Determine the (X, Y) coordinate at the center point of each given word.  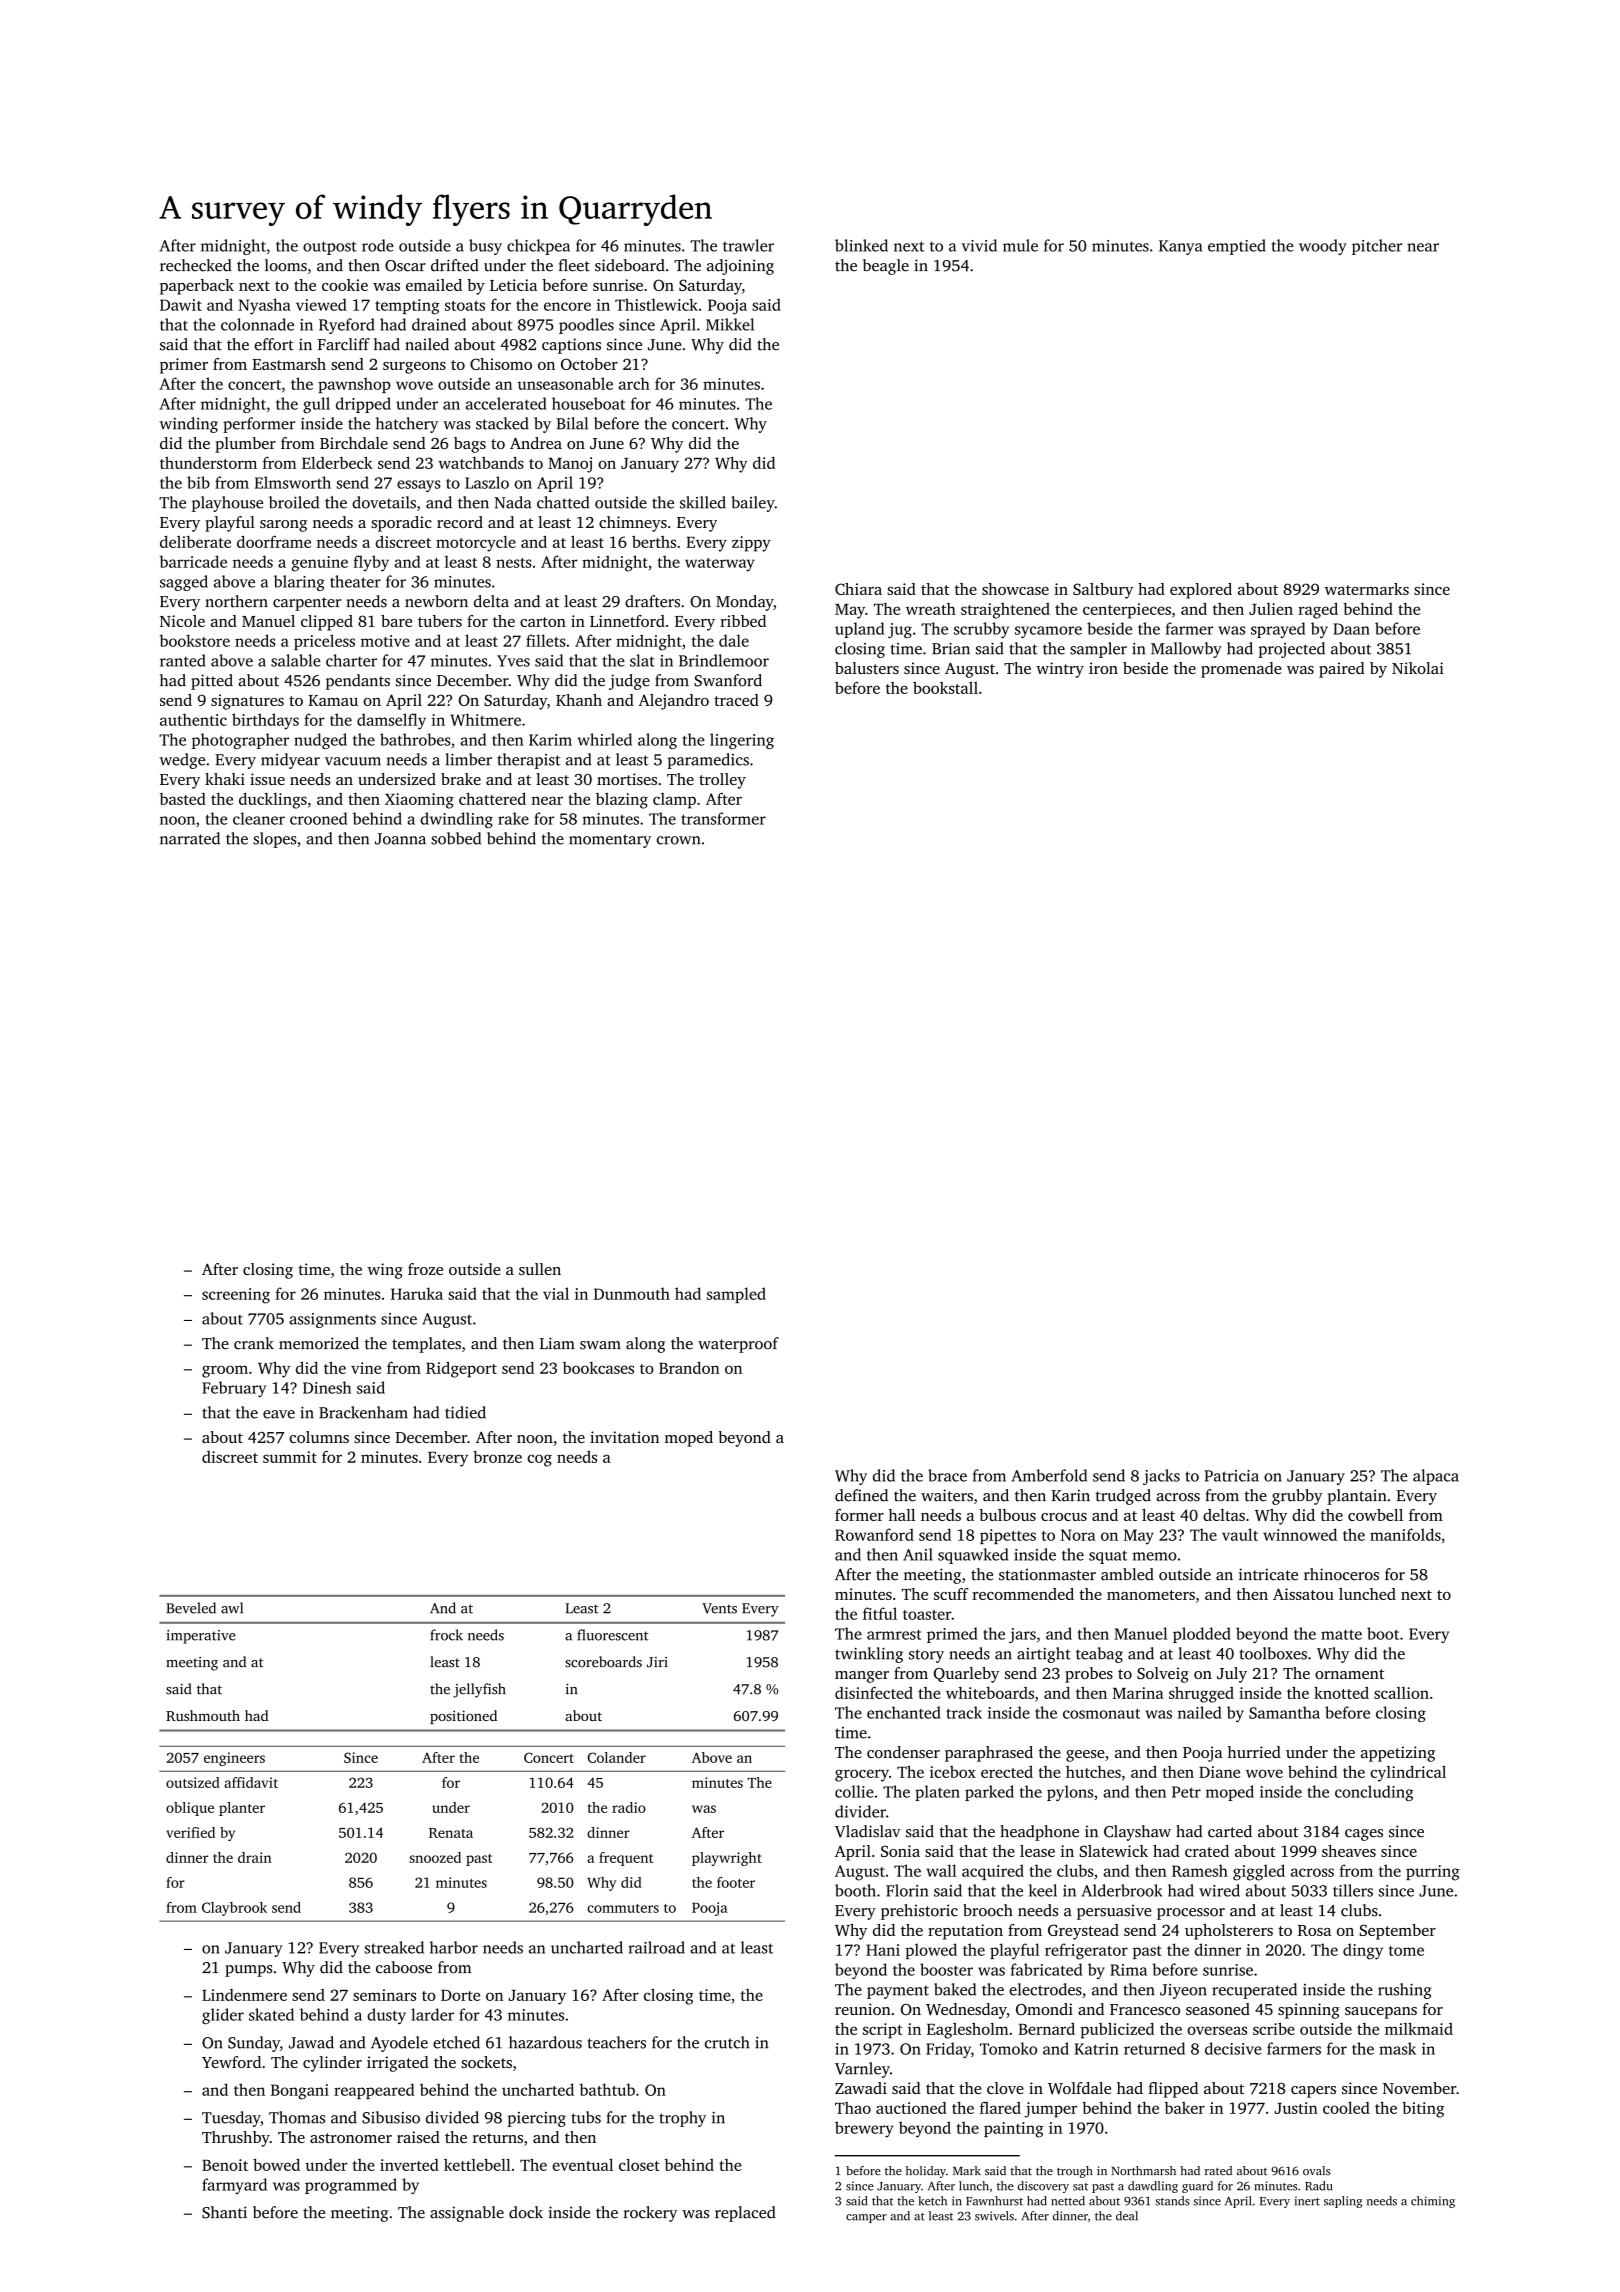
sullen (540, 1269)
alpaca (1436, 1477)
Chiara (858, 589)
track (964, 1712)
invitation (624, 1437)
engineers (234, 1759)
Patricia (1231, 1476)
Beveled (191, 1608)
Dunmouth (632, 1293)
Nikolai (1418, 668)
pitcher (1377, 247)
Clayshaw (1137, 1833)
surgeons (414, 368)
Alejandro (674, 702)
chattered (492, 798)
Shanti (224, 2212)
